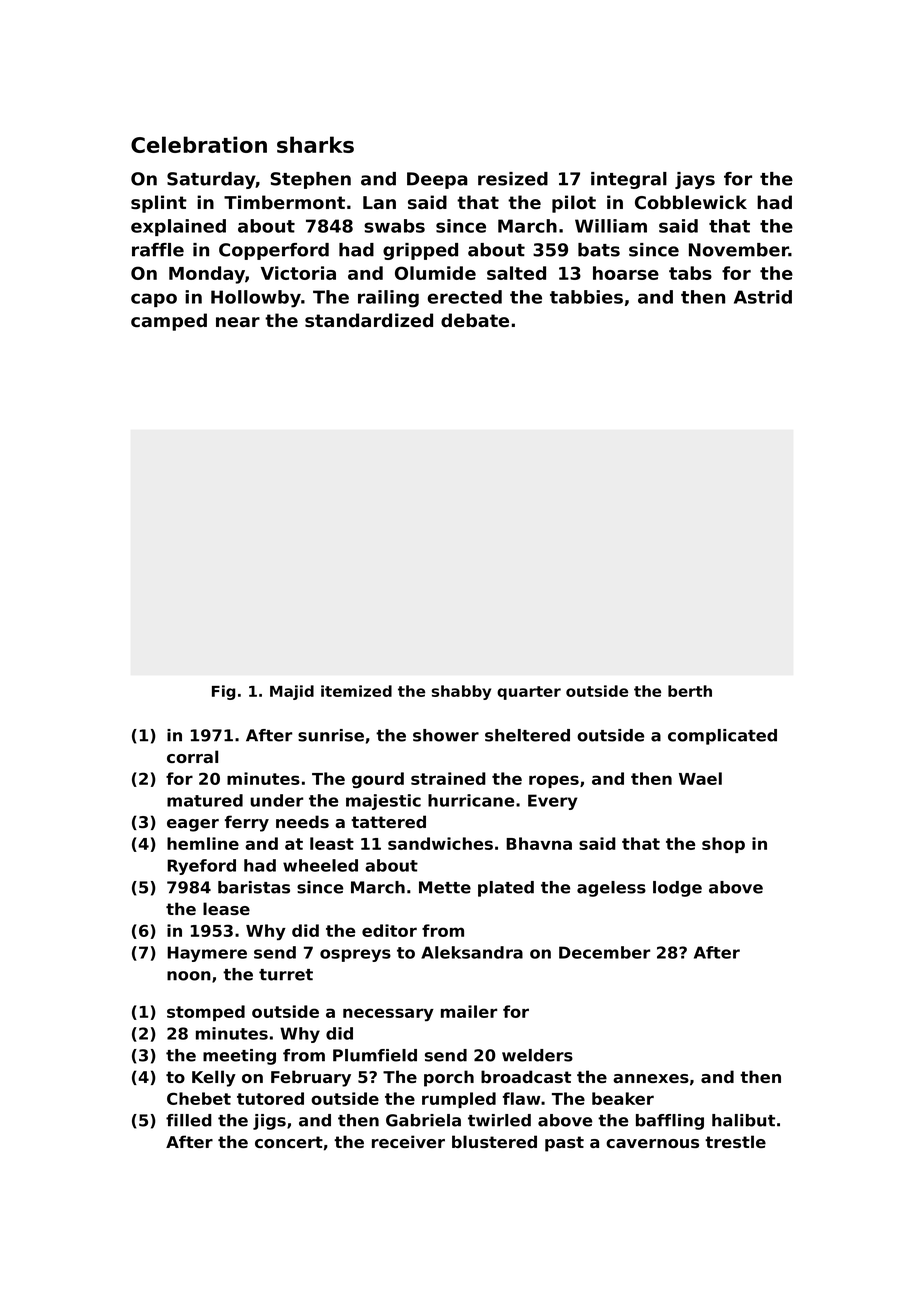 Image resolution: width=924 pixels, height=1311 pixels. Describe the element at coordinates (695, 180) in the document. I see `jays` at that location.
